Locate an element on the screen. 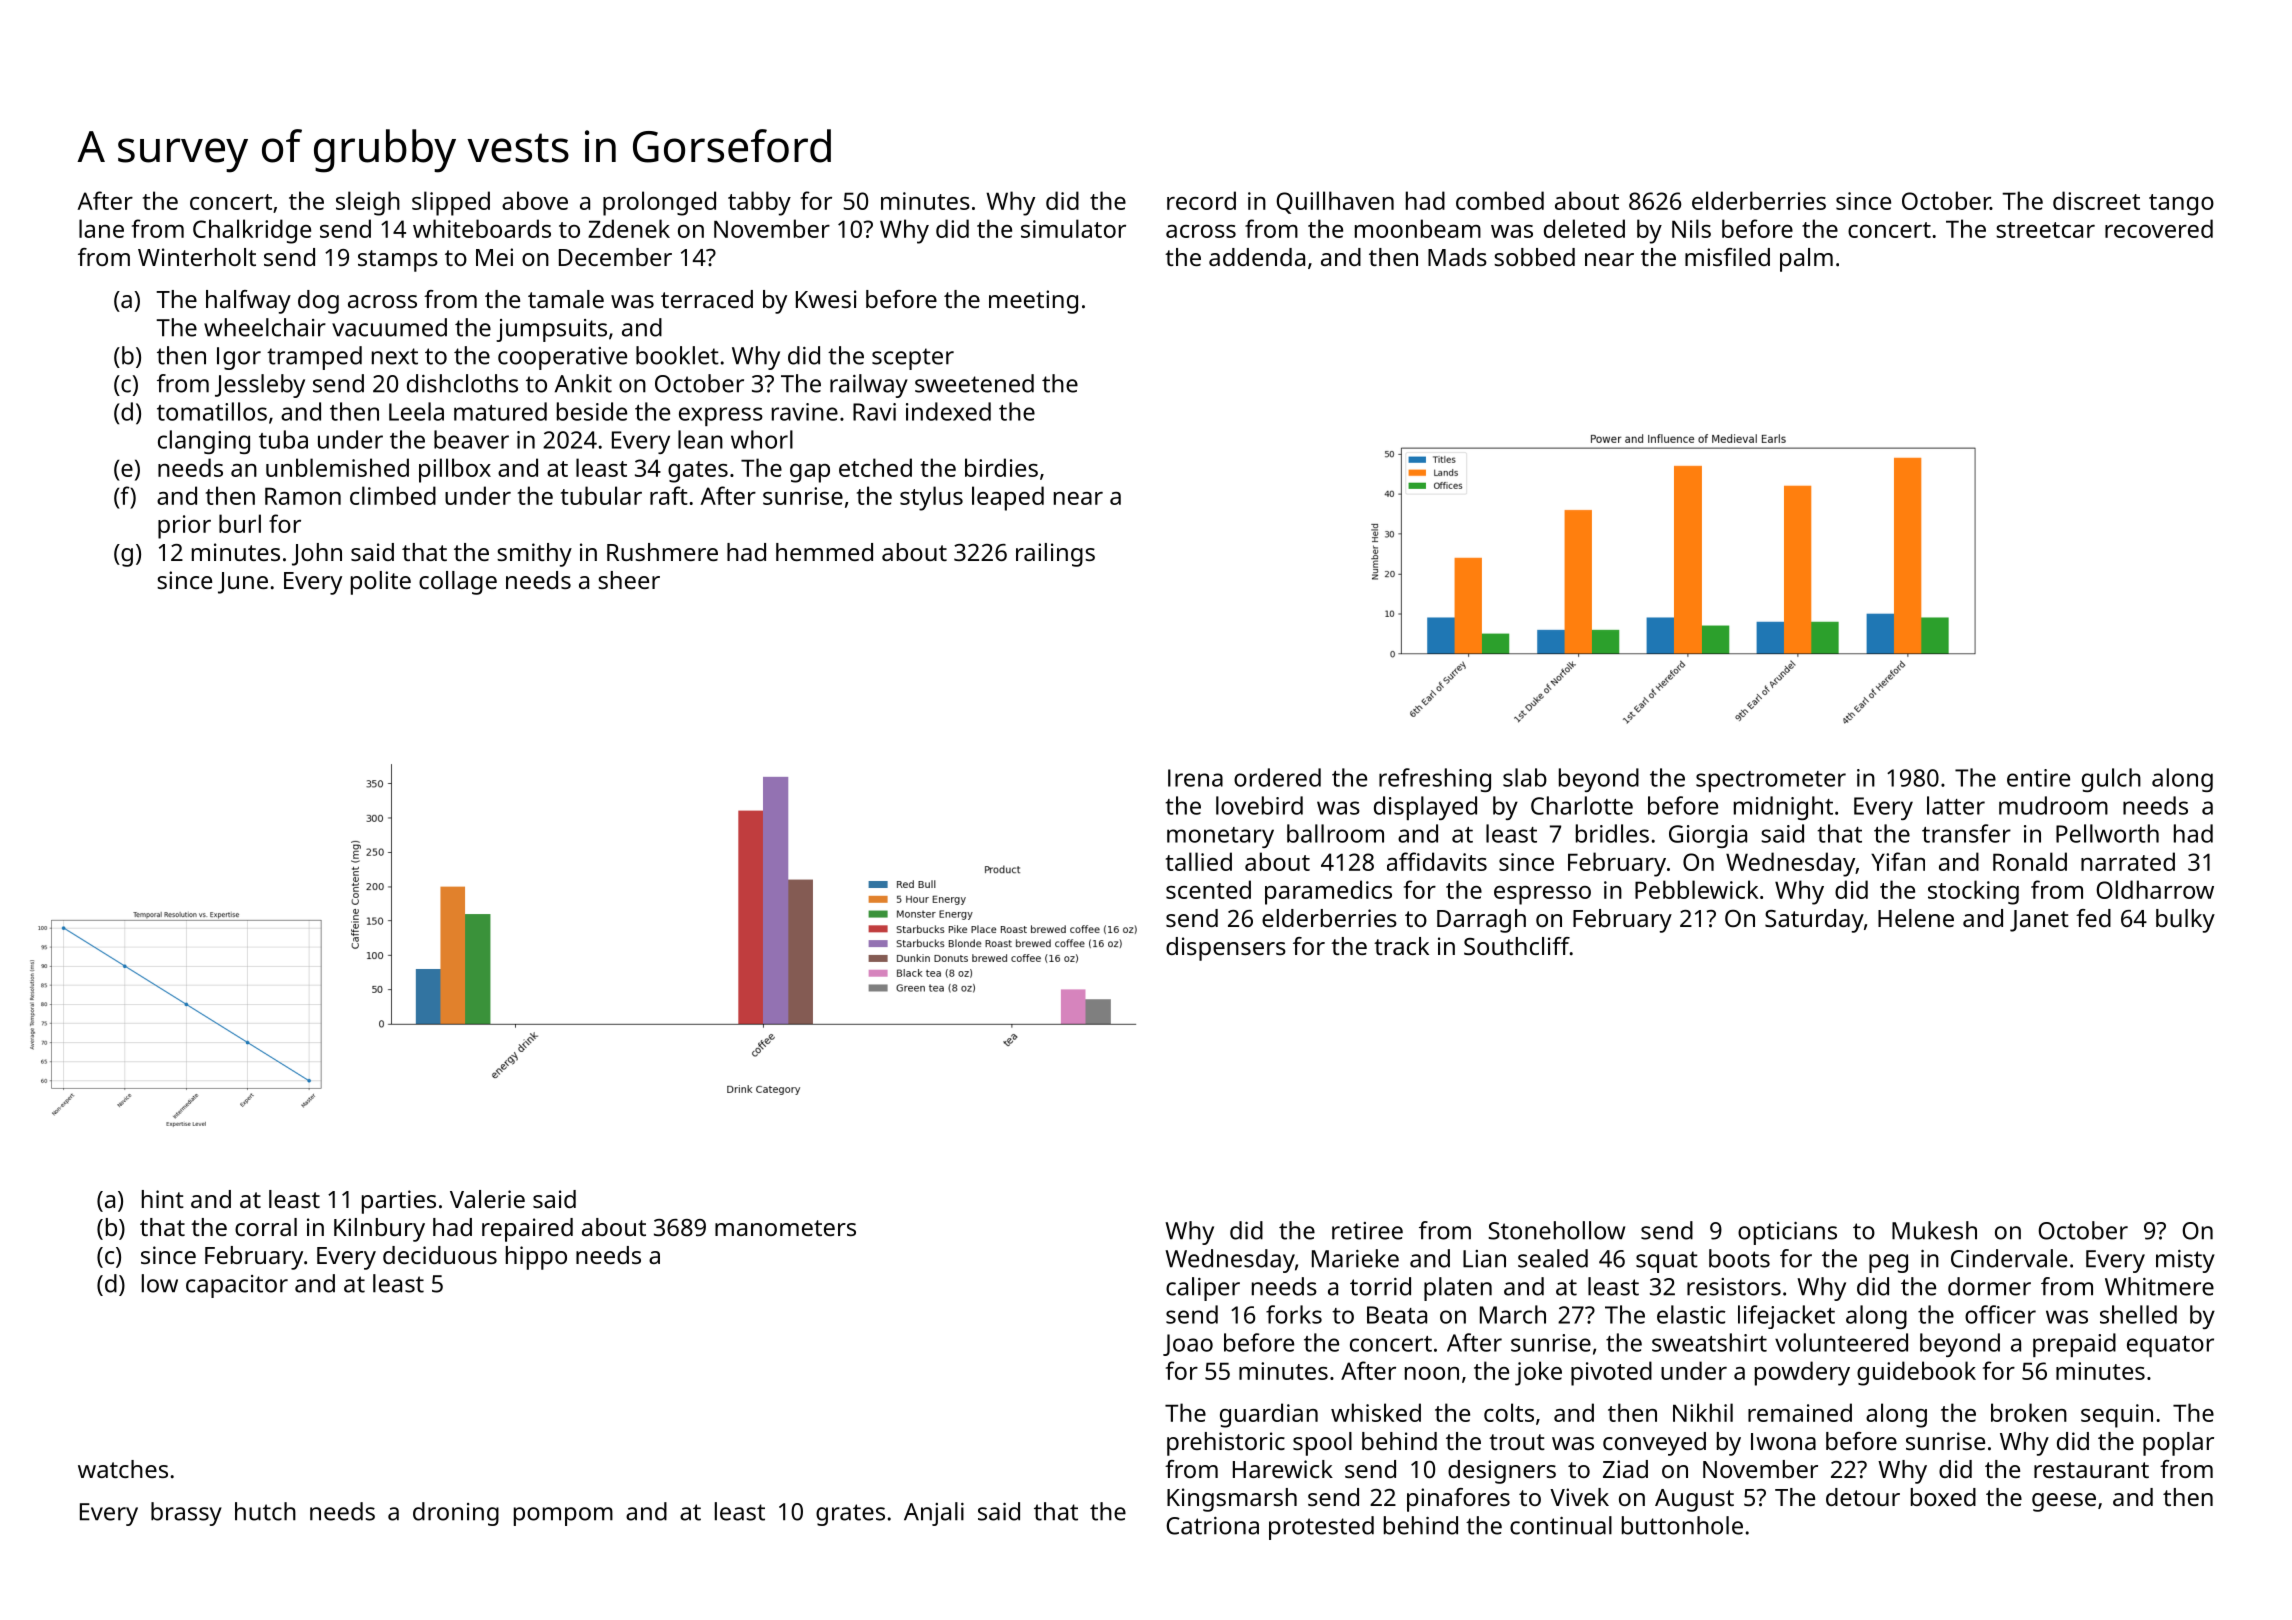 The height and width of the screenshot is (1620, 2292). hippo is located at coordinates (536, 1258).
